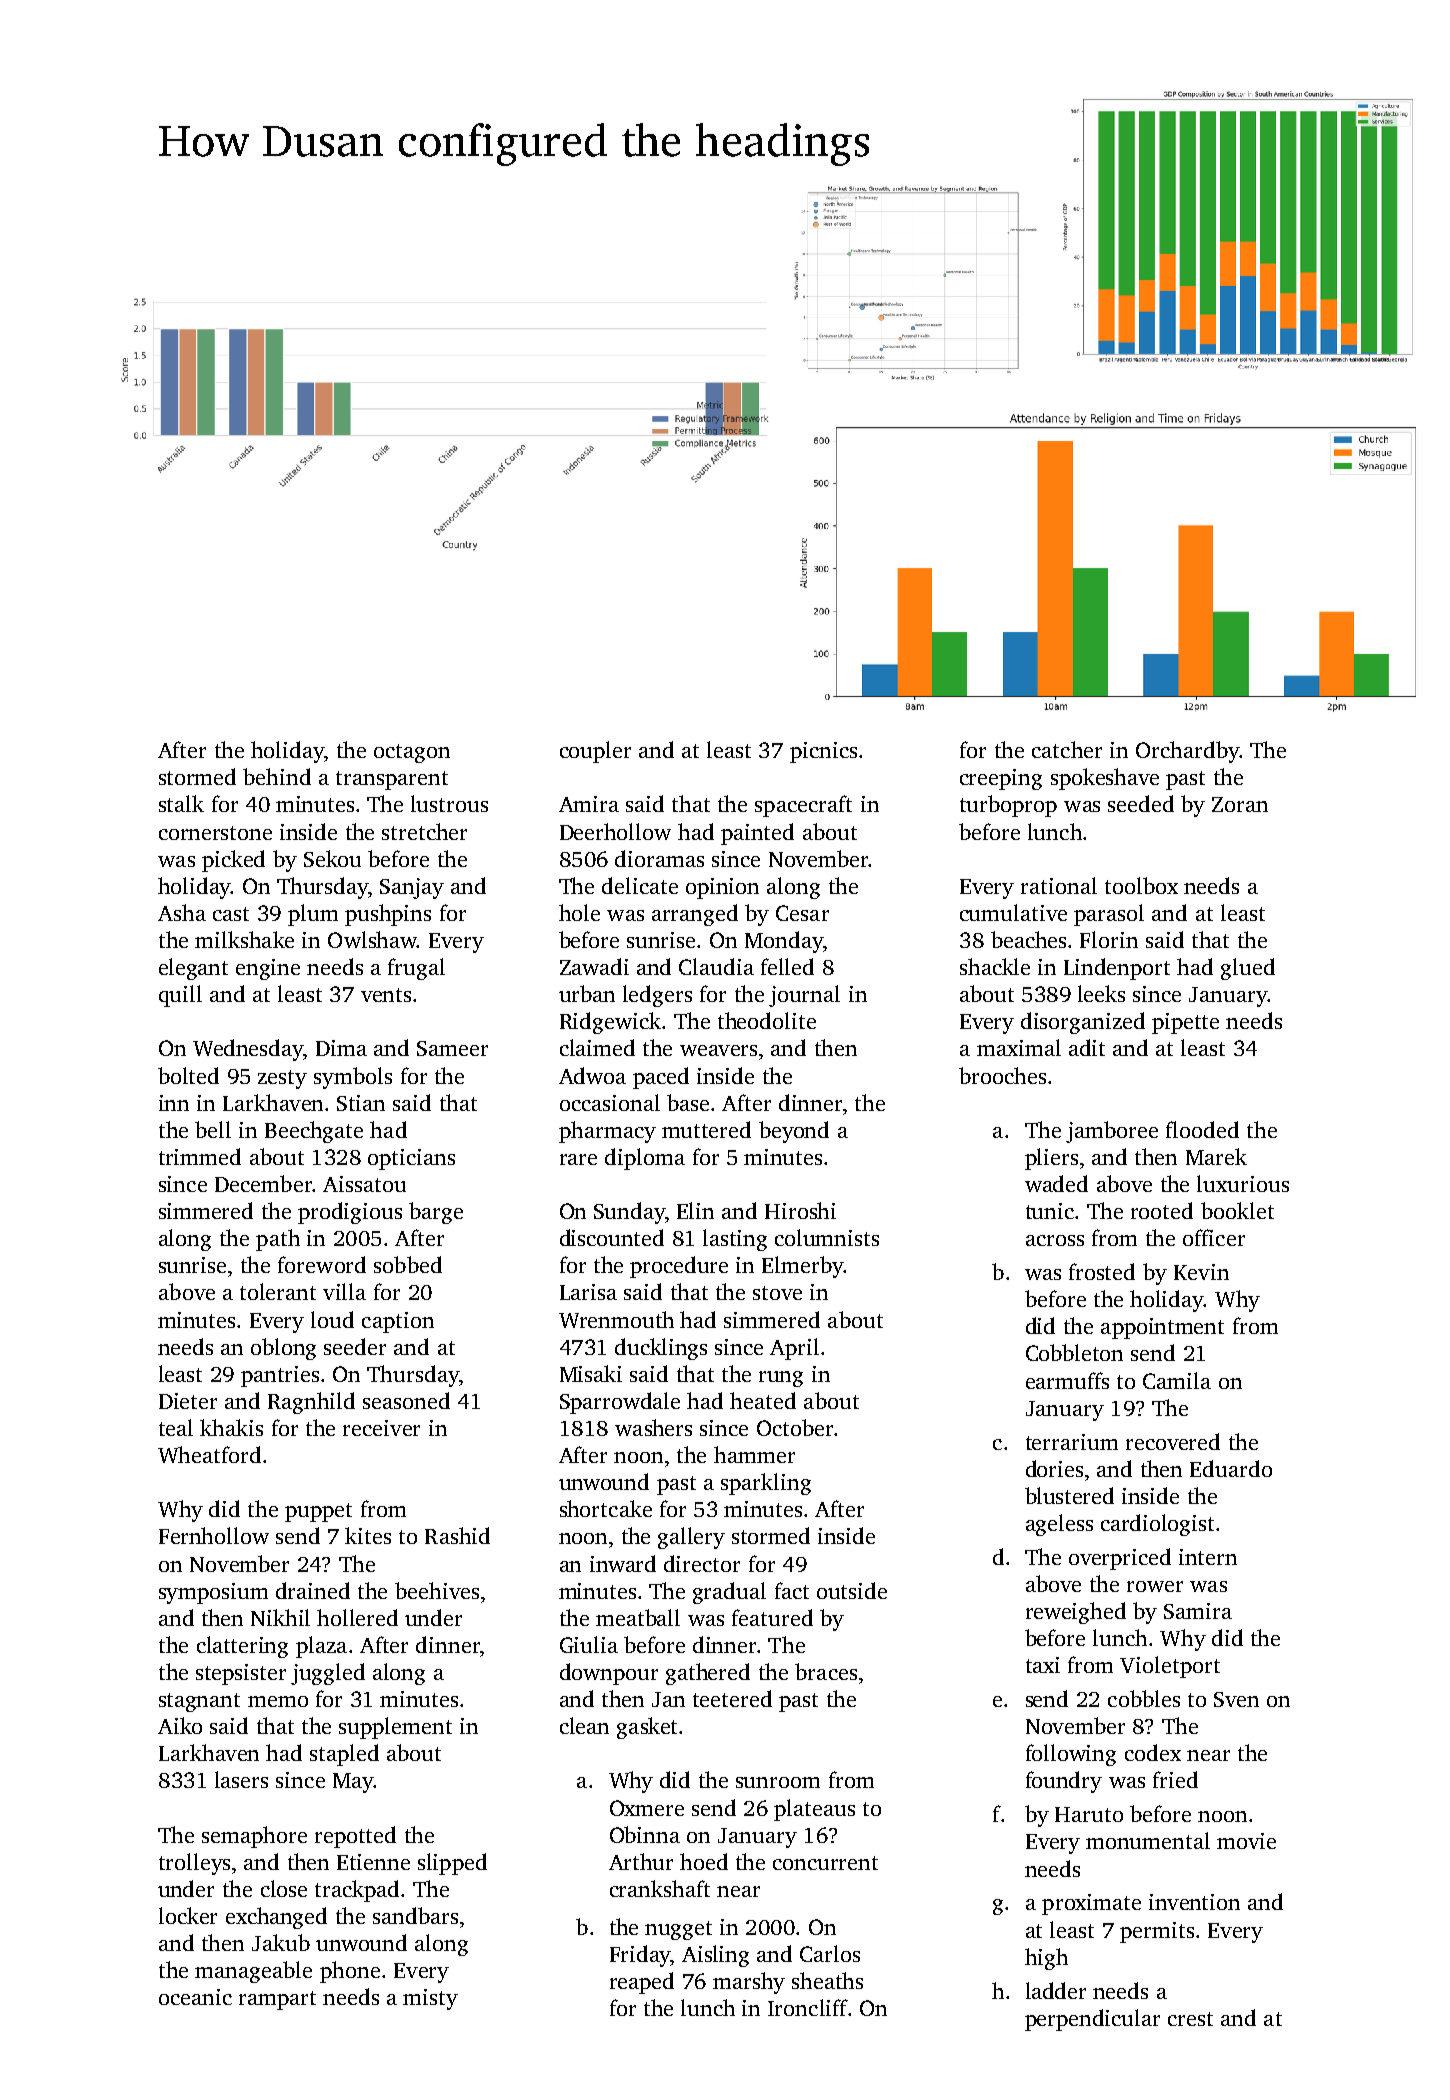 This screenshot has width=1450, height=2100. Describe the element at coordinates (754, 1454) in the screenshot. I see `hammer` at that location.
